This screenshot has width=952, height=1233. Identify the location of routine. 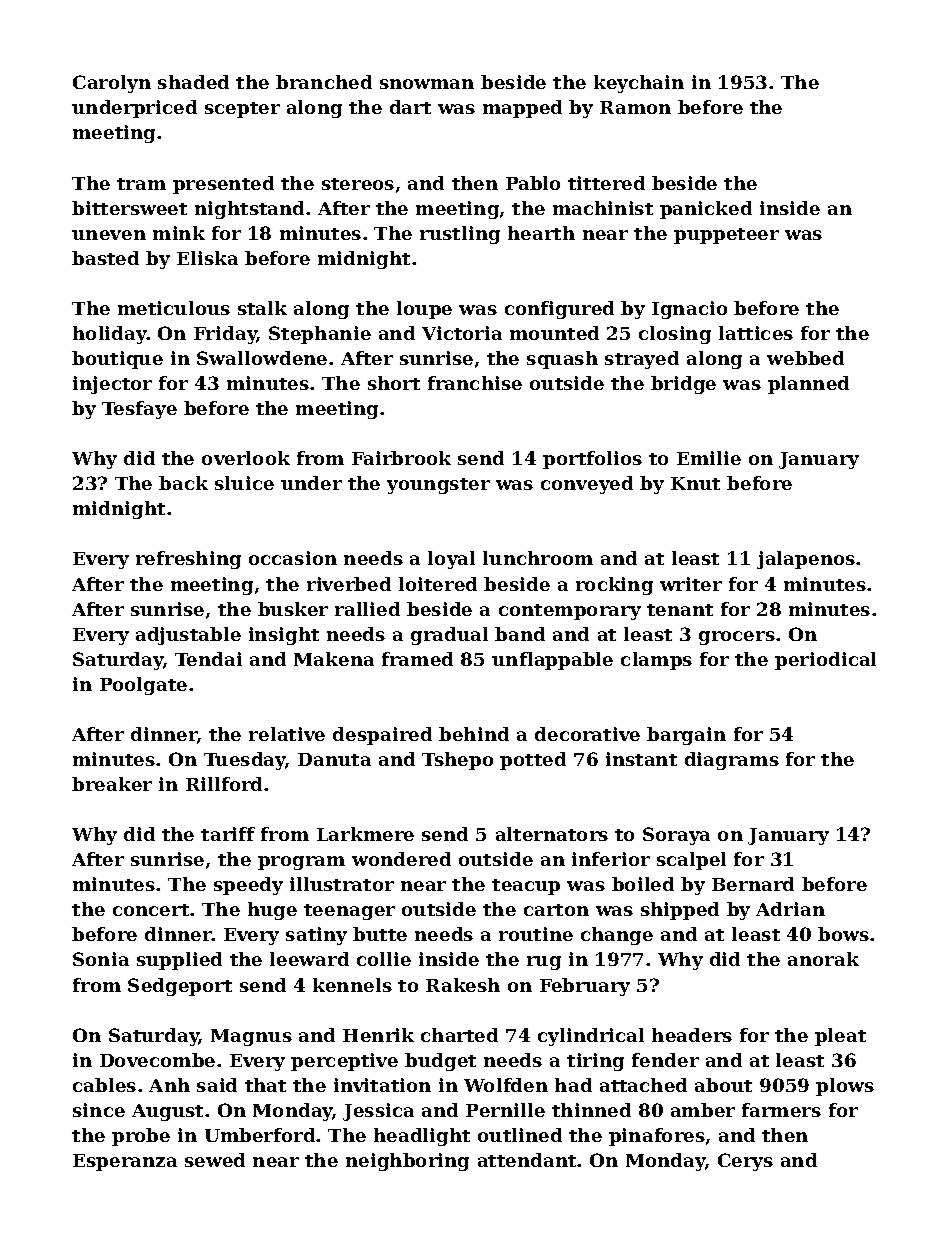
(536, 934).
